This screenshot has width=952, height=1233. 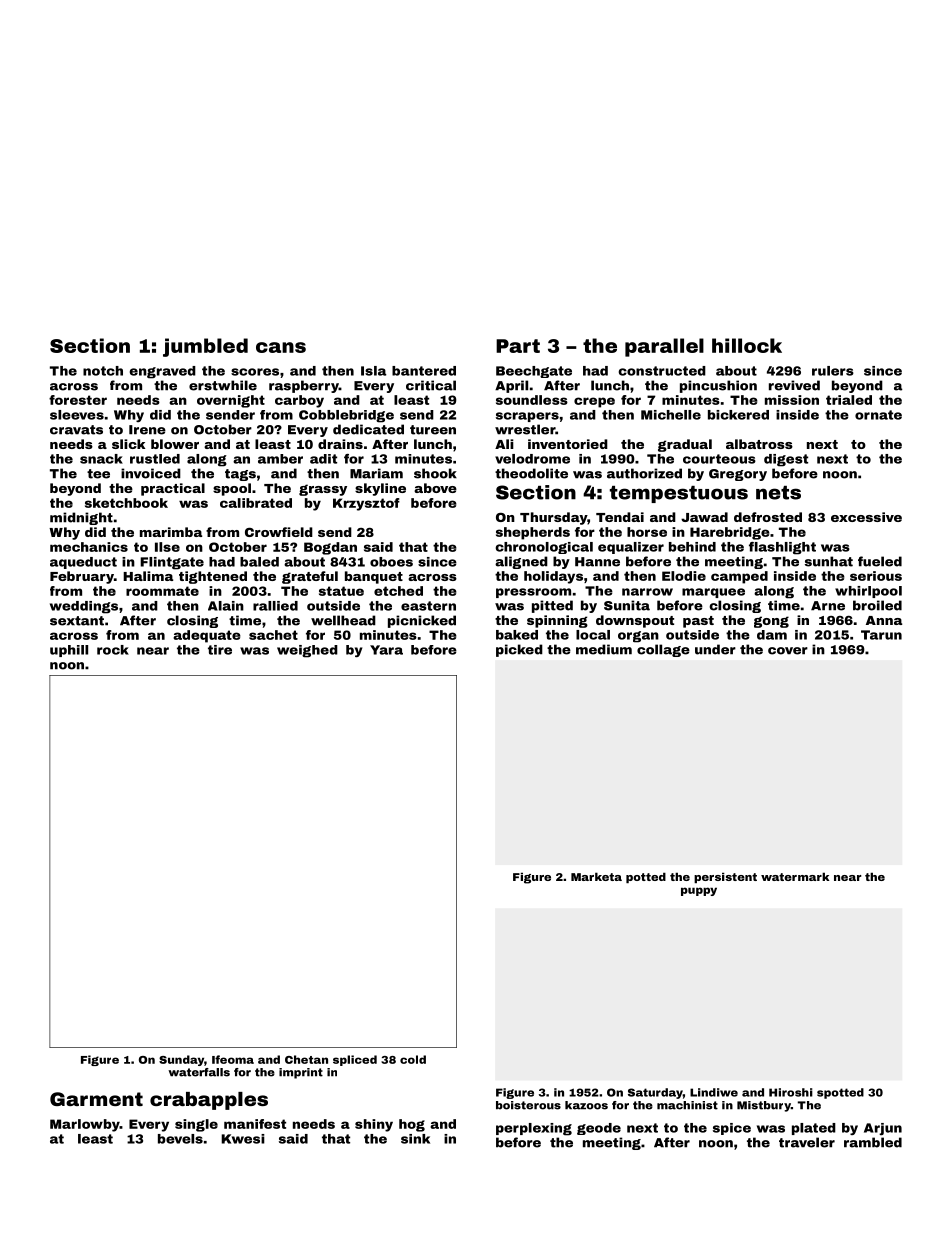 I want to click on bevels, so click(x=180, y=1139).
